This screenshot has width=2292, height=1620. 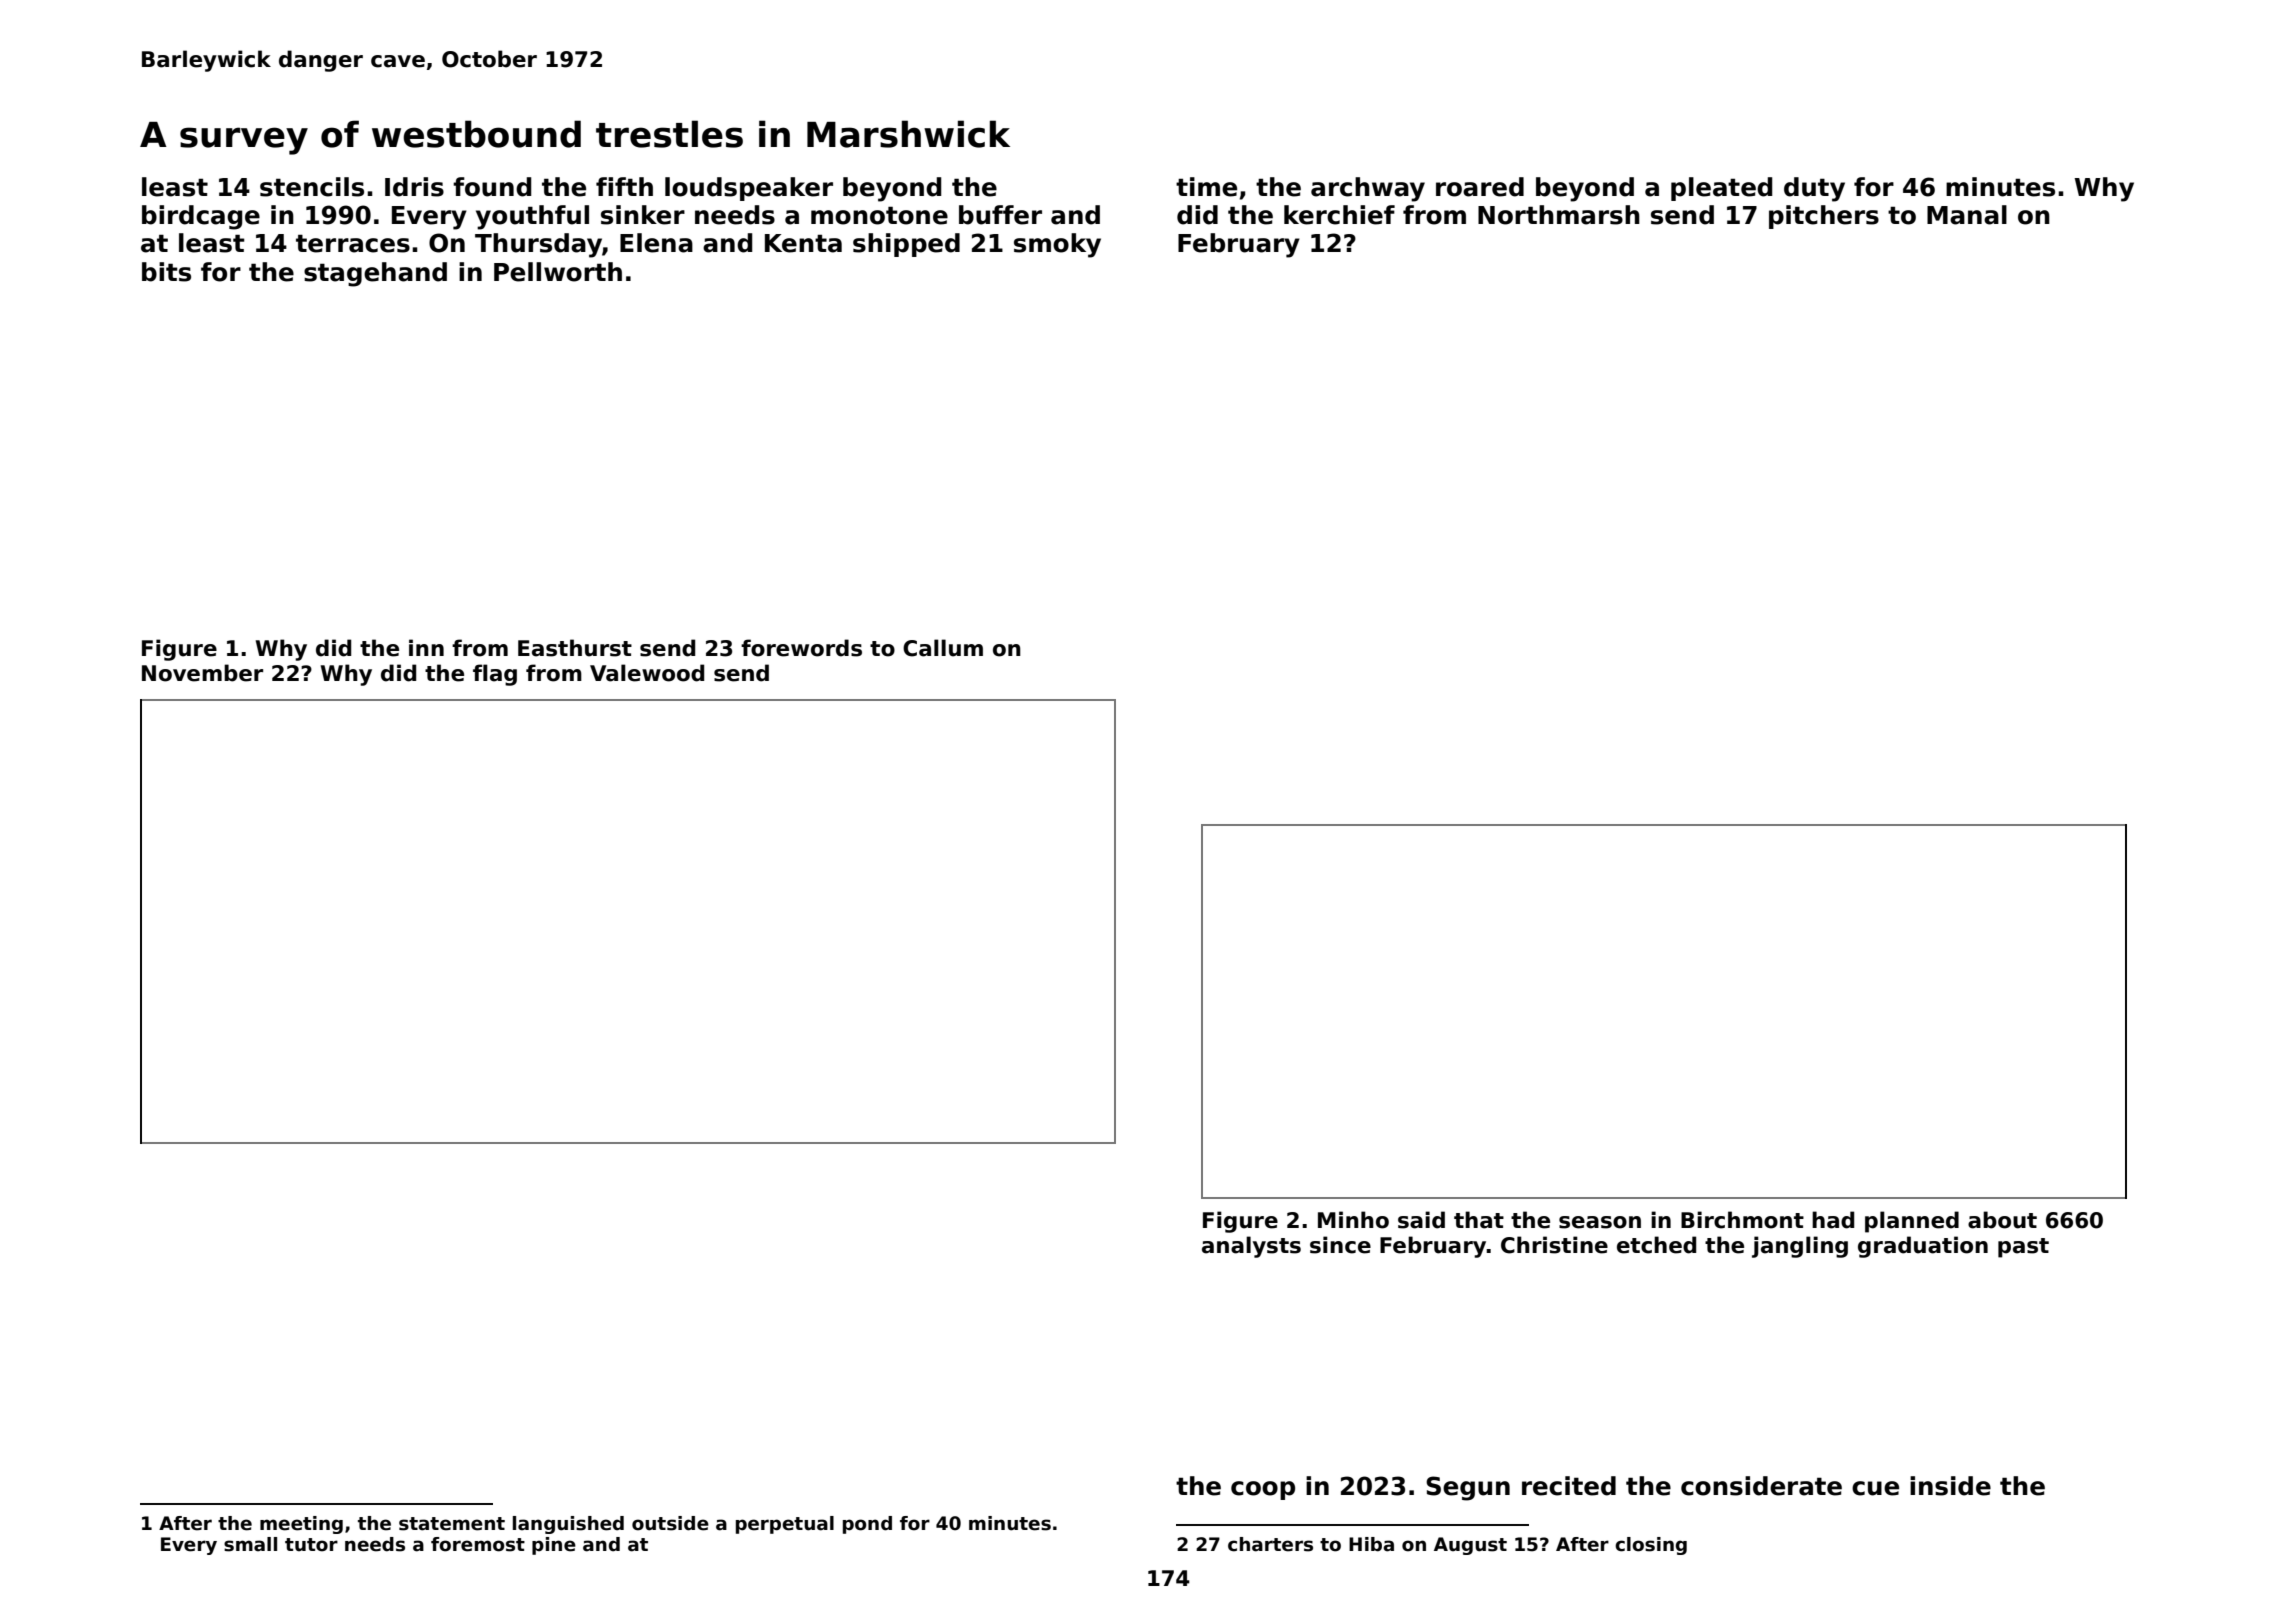 What do you see at coordinates (1742, 1220) in the screenshot?
I see `Birchmont` at bounding box center [1742, 1220].
